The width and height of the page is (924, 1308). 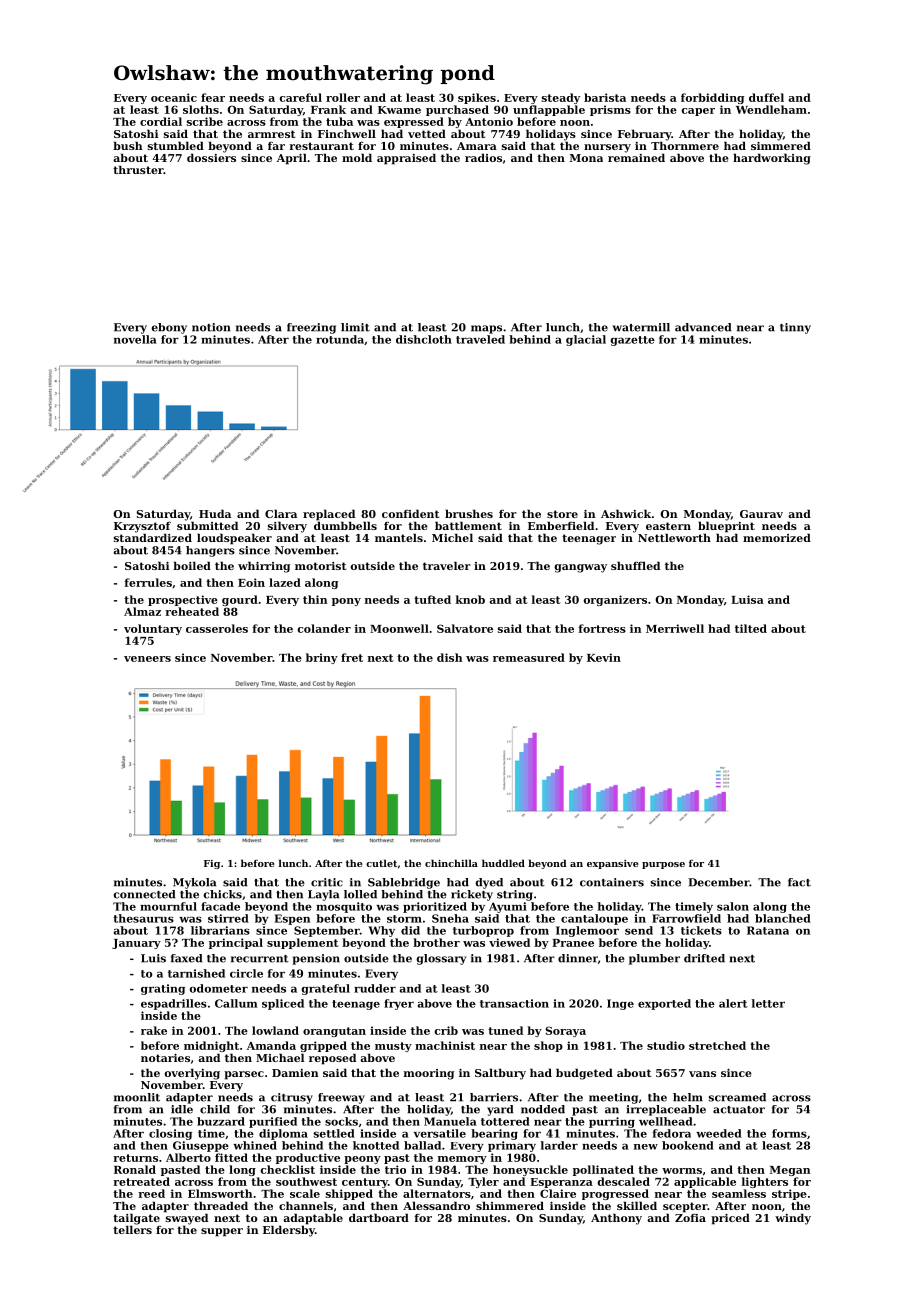 What do you see at coordinates (766, 97) in the page?
I see `duffel` at bounding box center [766, 97].
